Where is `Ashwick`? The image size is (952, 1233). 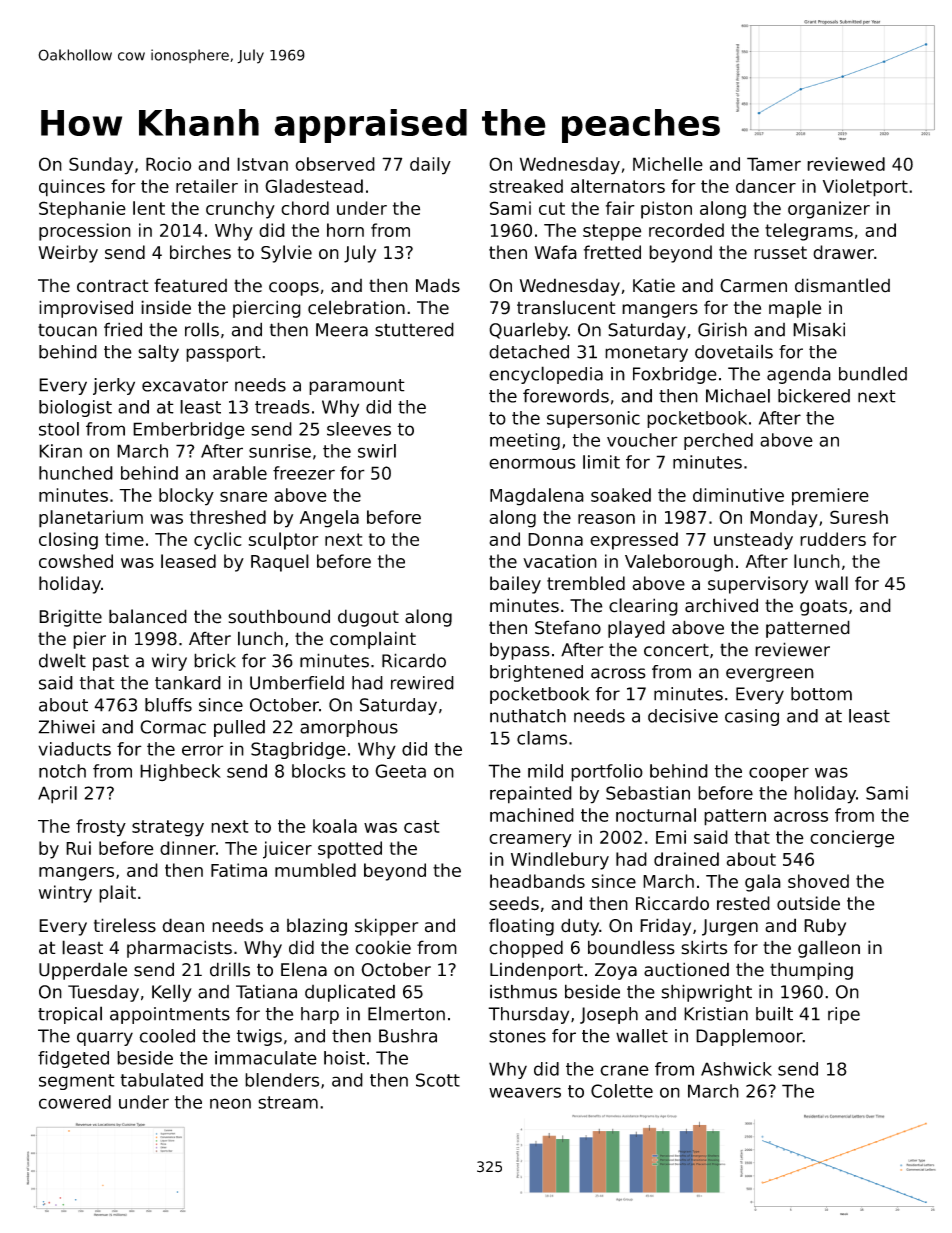 Ashwick is located at coordinates (736, 1069).
